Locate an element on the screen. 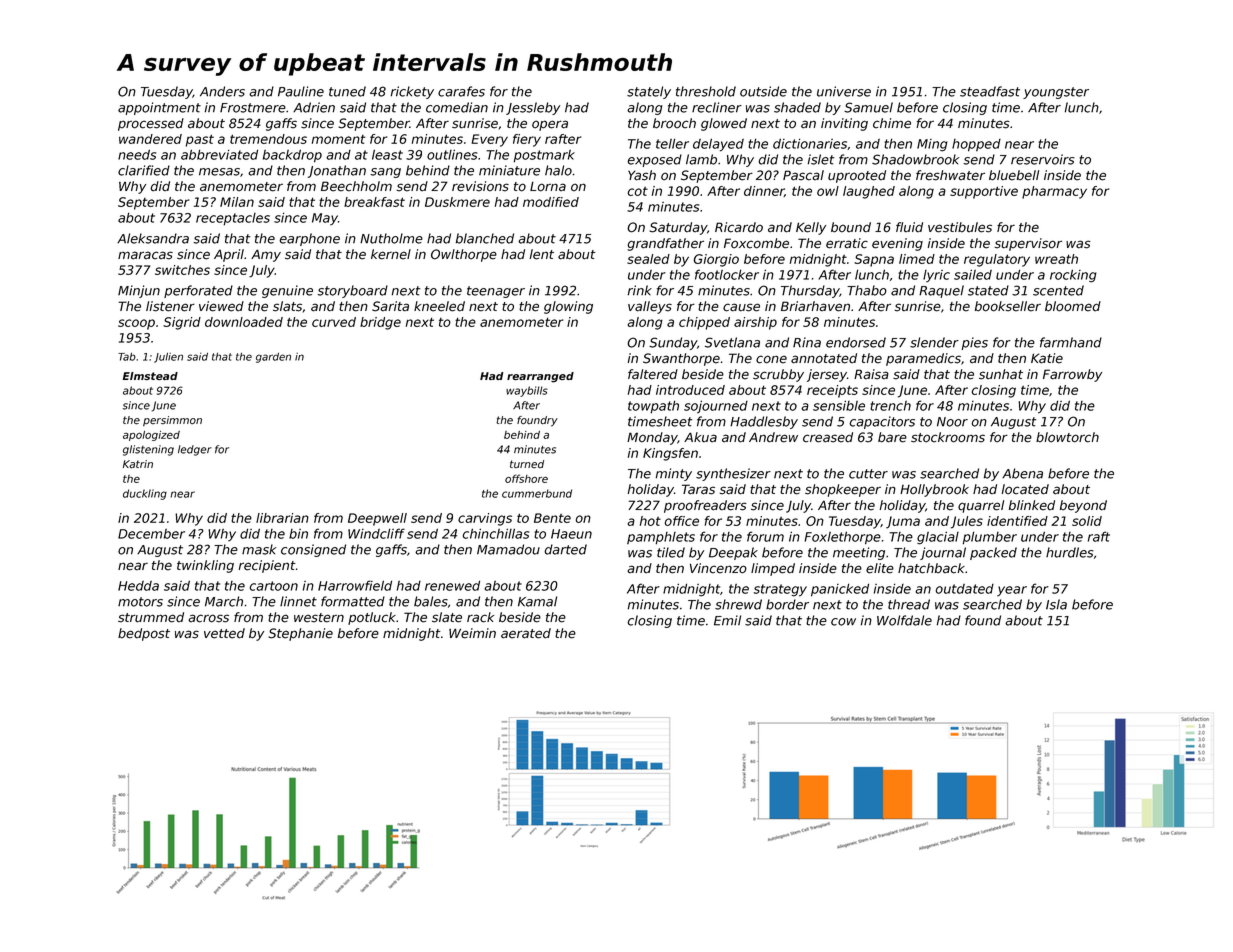  glistening is located at coordinates (148, 450).
